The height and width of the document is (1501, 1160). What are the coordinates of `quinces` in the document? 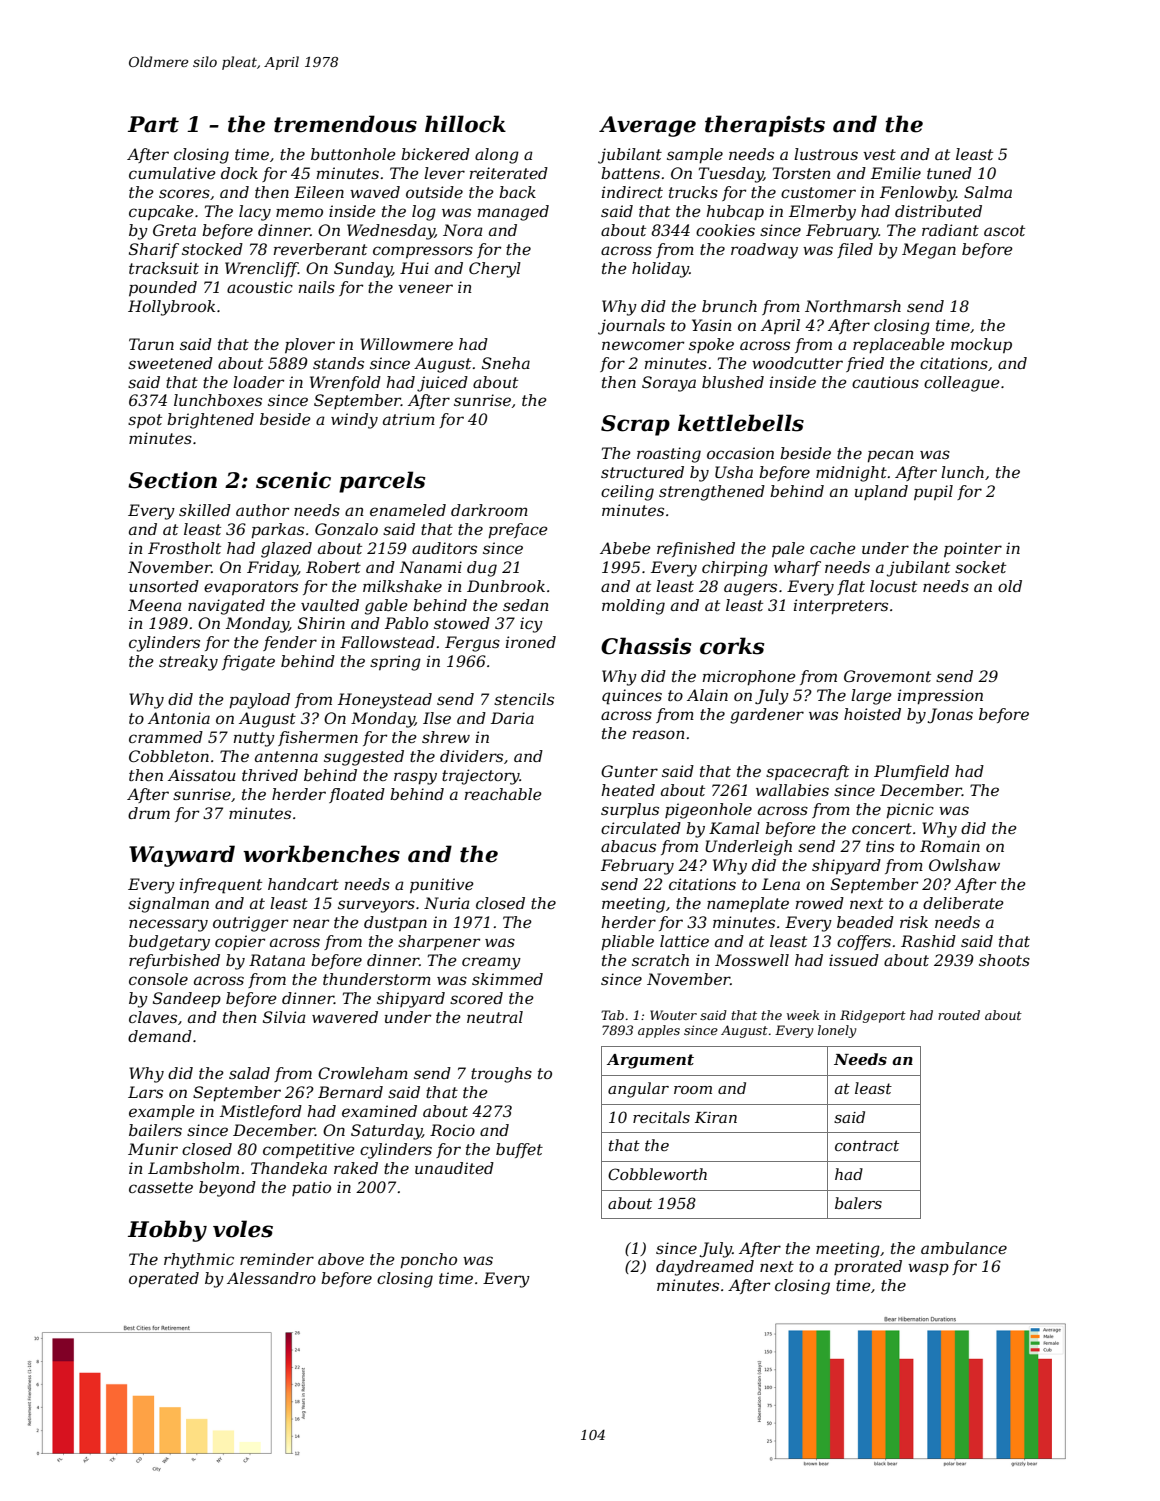 It's located at (632, 697).
